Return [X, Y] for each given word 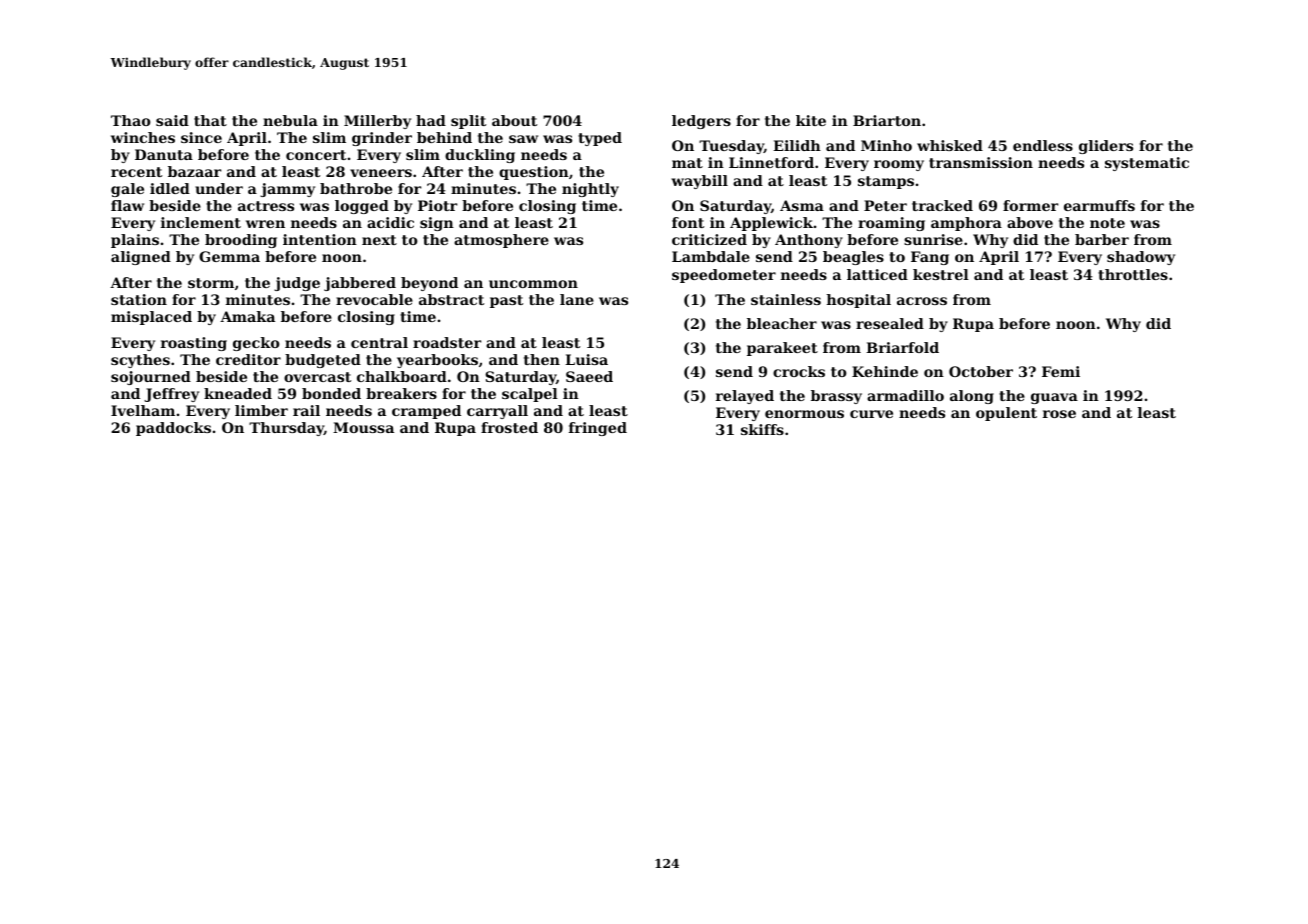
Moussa [363, 427]
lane [577, 299]
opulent [1006, 414]
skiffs [762, 429]
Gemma [229, 256]
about [514, 120]
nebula [290, 120]
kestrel [941, 274]
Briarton [887, 120]
